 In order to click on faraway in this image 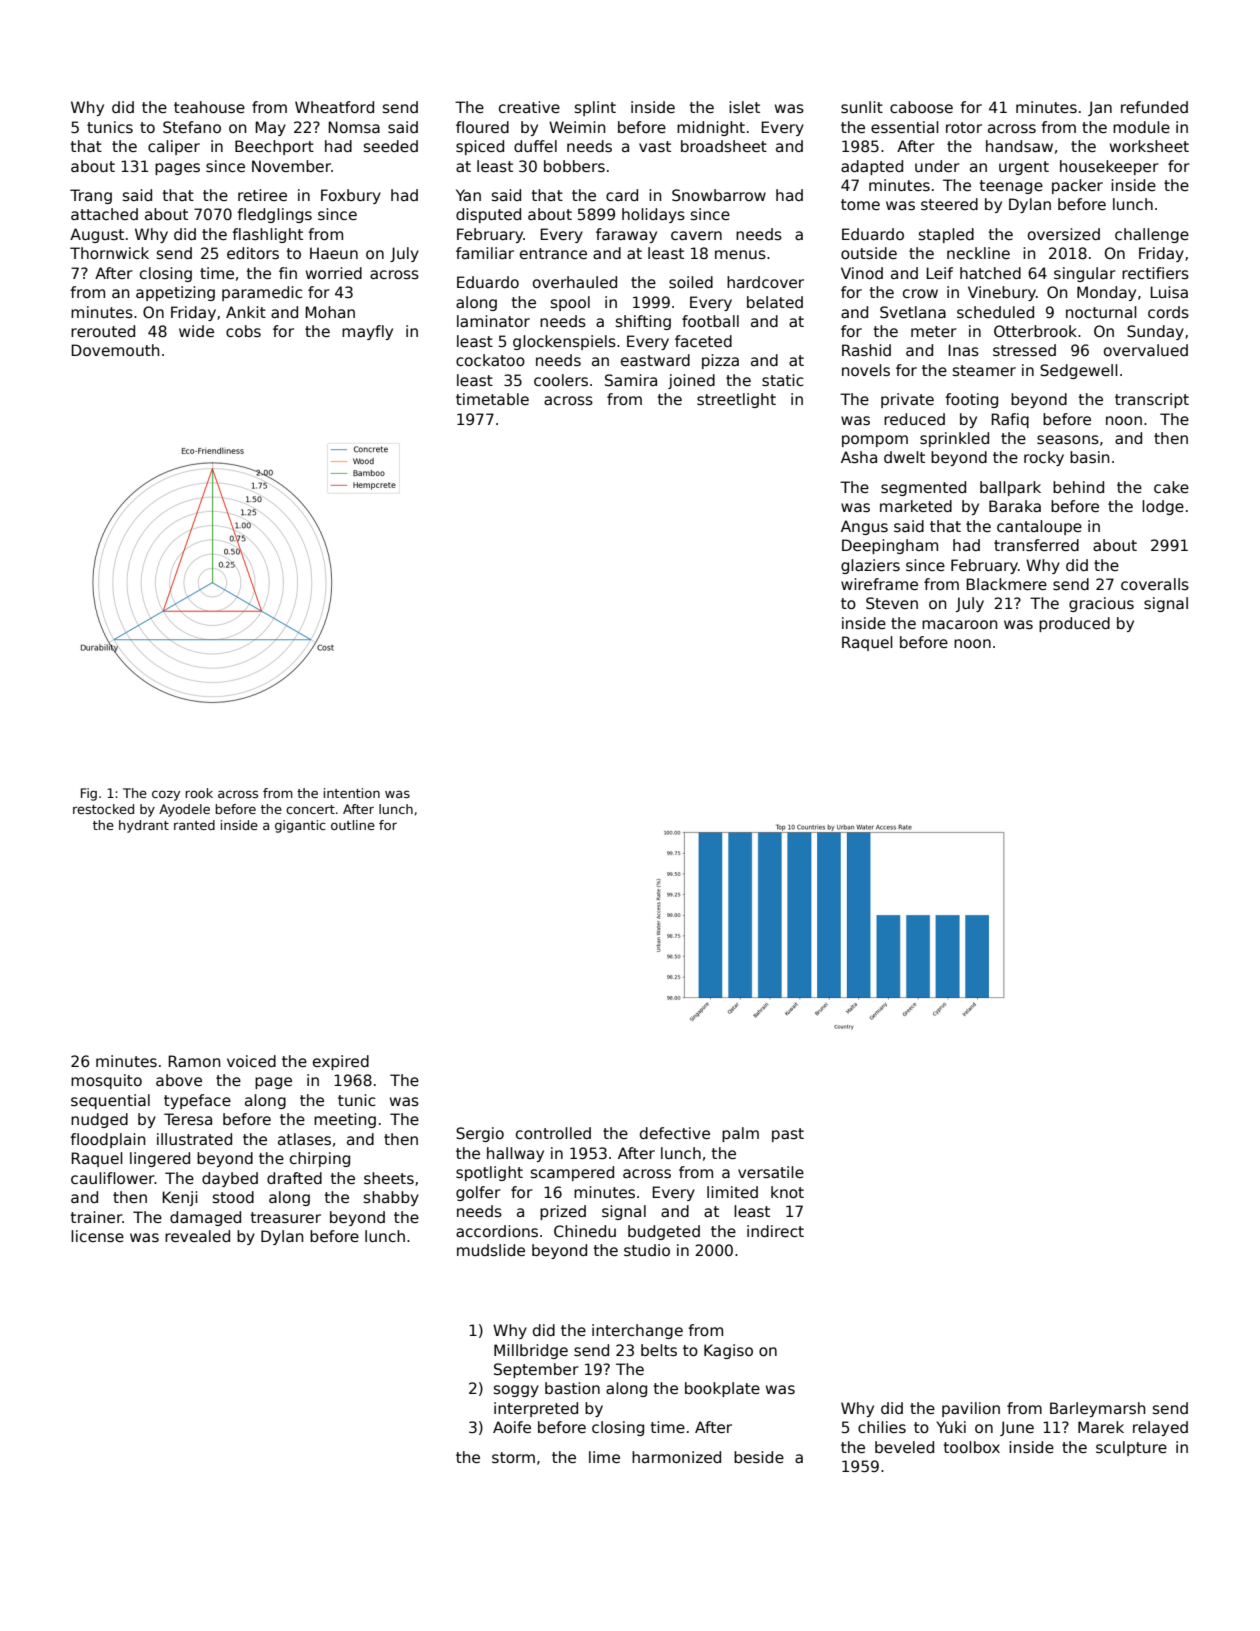, I will do `click(626, 235)`.
